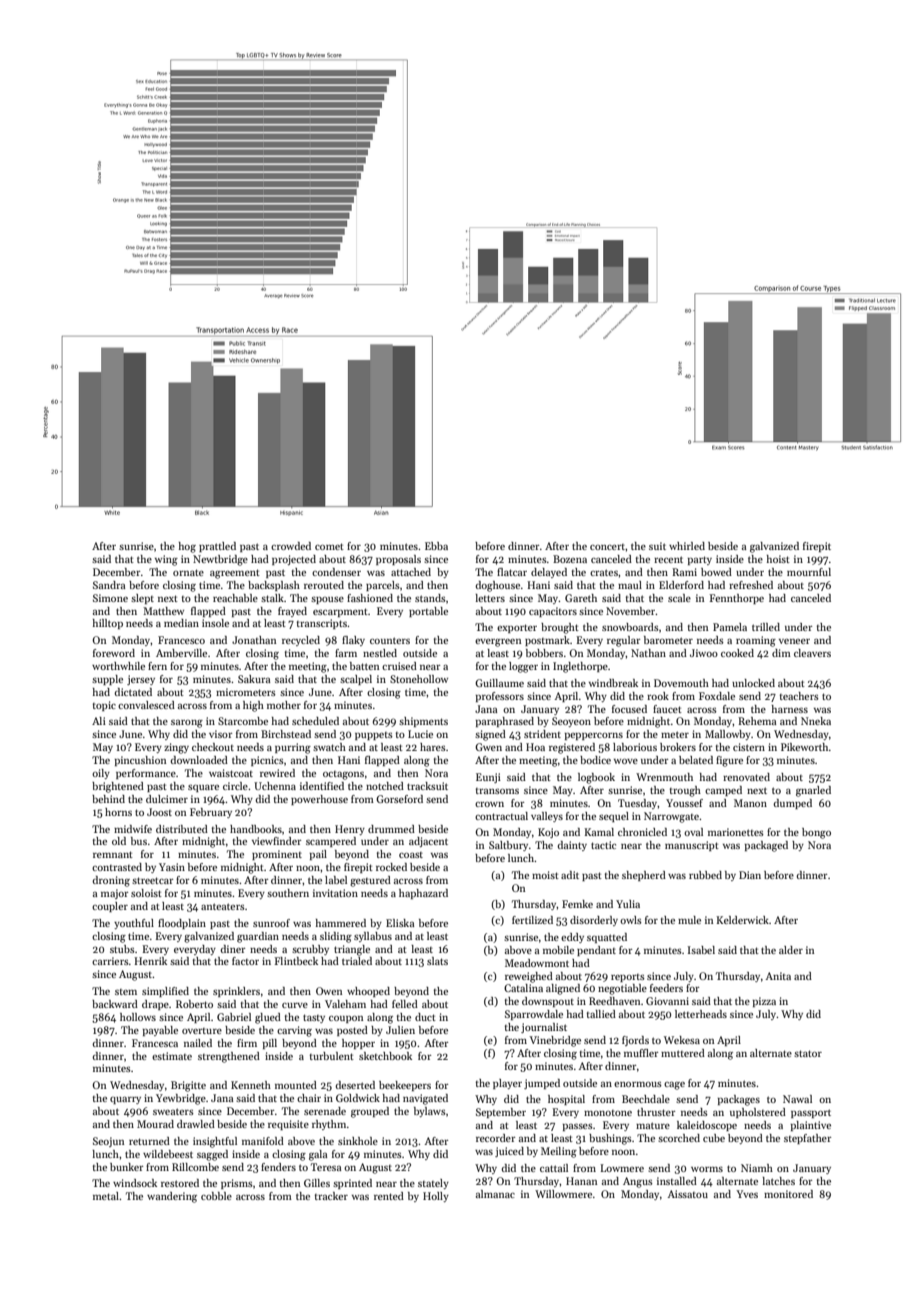 The image size is (924, 1314). I want to click on signed, so click(490, 735).
